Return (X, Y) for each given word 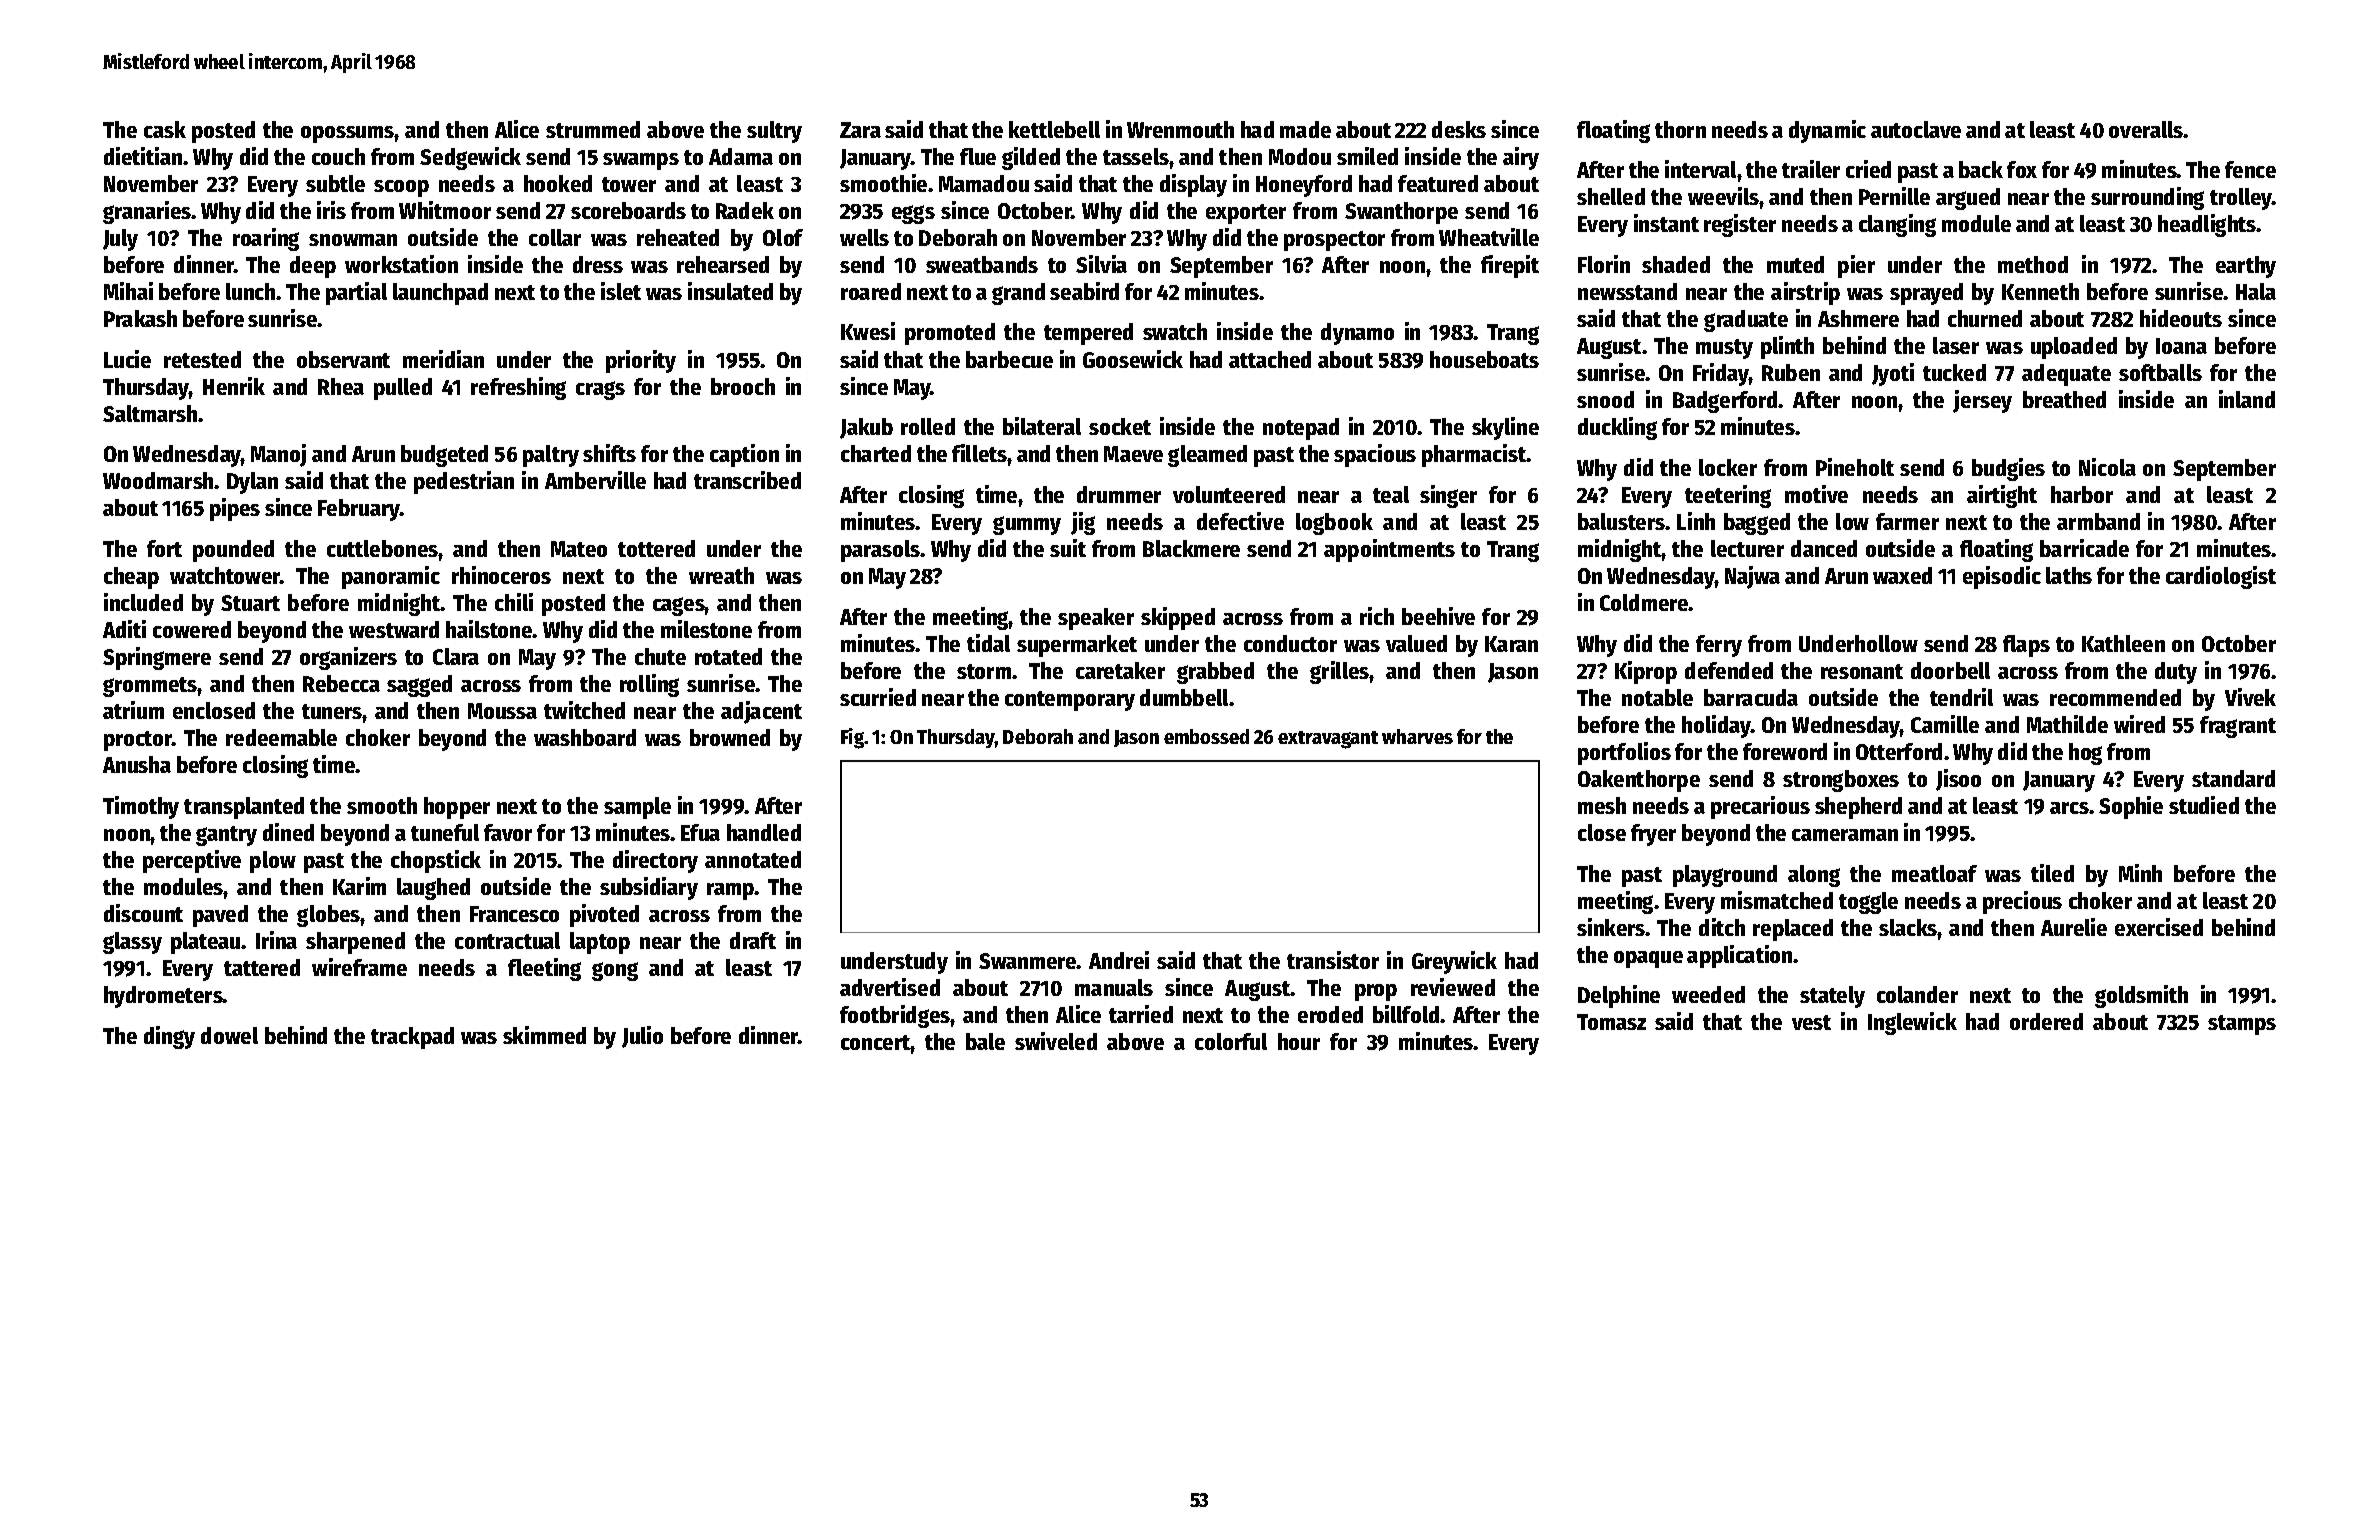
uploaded (2074, 348)
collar (555, 237)
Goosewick (1133, 359)
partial (356, 293)
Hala (2256, 291)
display (1193, 185)
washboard (585, 737)
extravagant (1328, 740)
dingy (169, 1037)
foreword (1785, 751)
